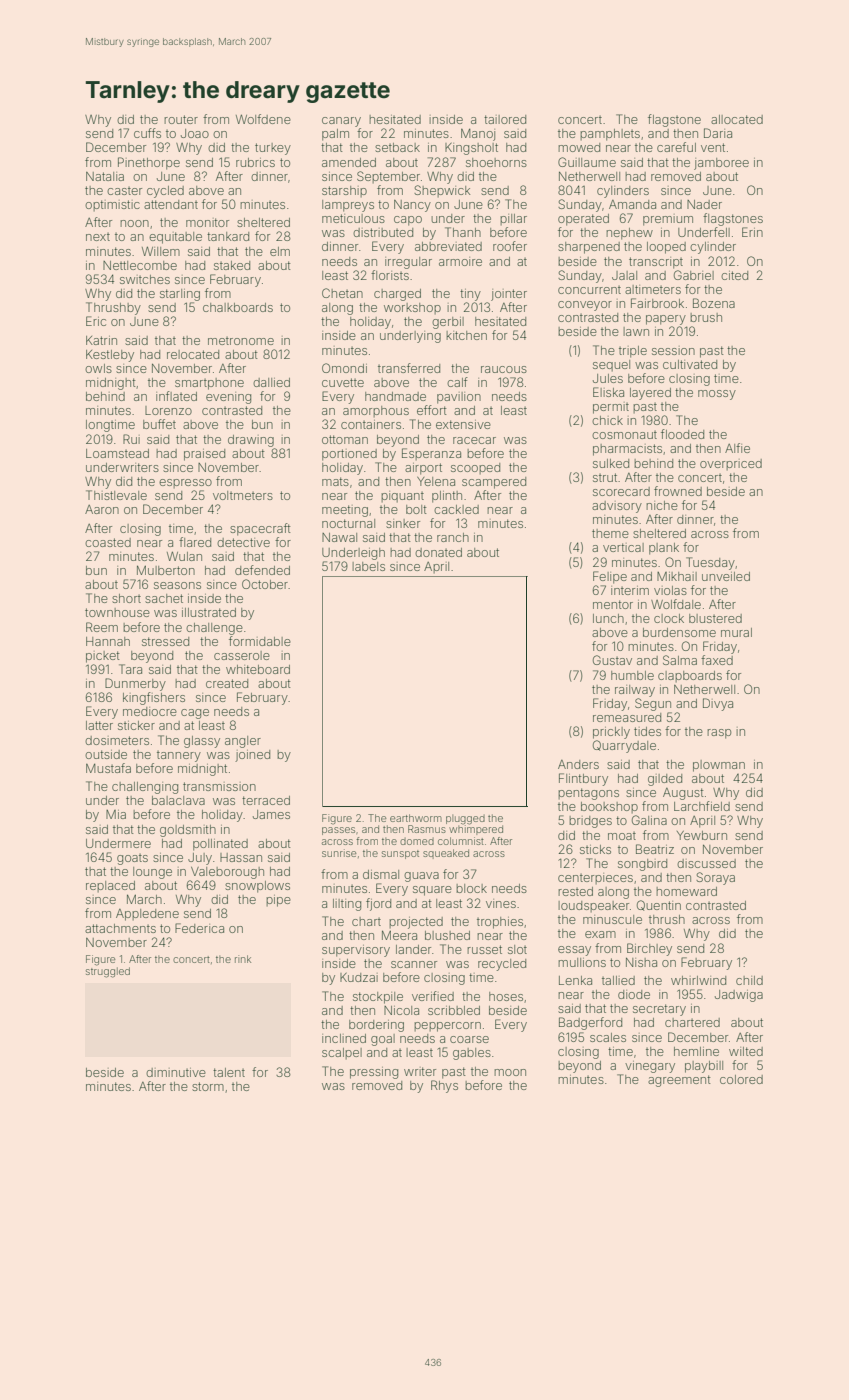  What do you see at coordinates (147, 133) in the screenshot?
I see `cuffs` at bounding box center [147, 133].
